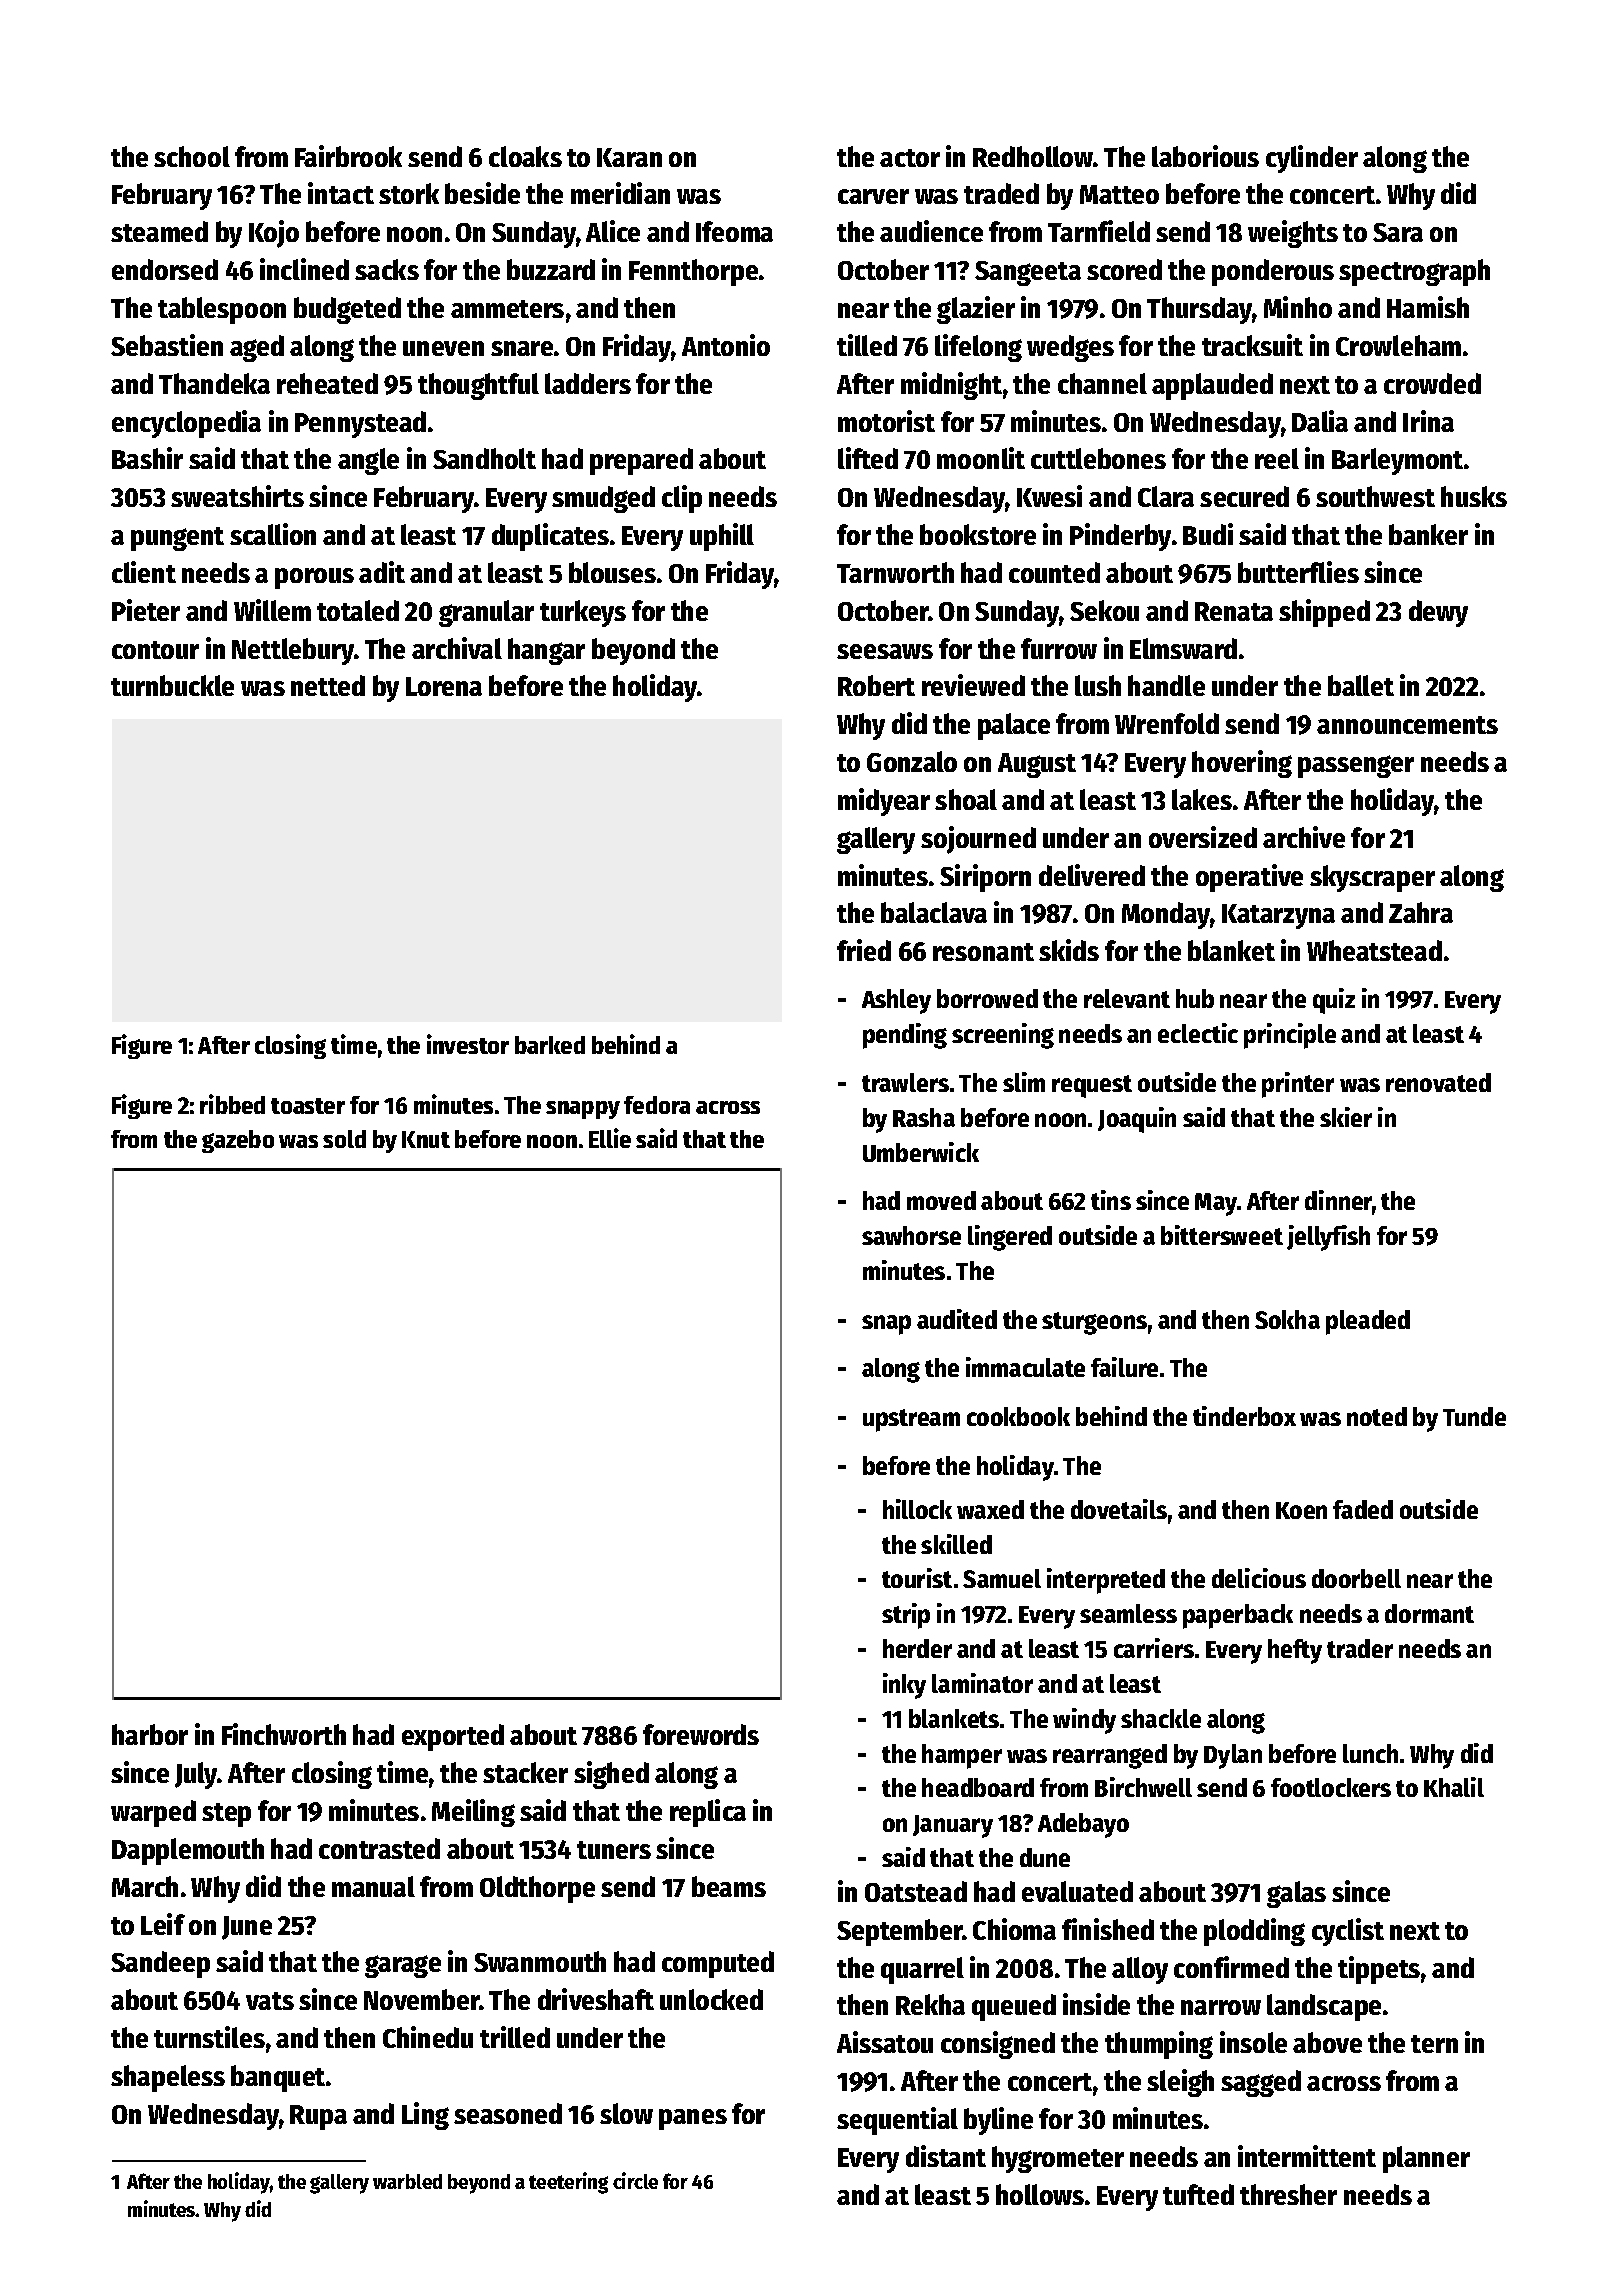 This screenshot has width=1620, height=2292. I want to click on Umberwick, so click(921, 1152).
